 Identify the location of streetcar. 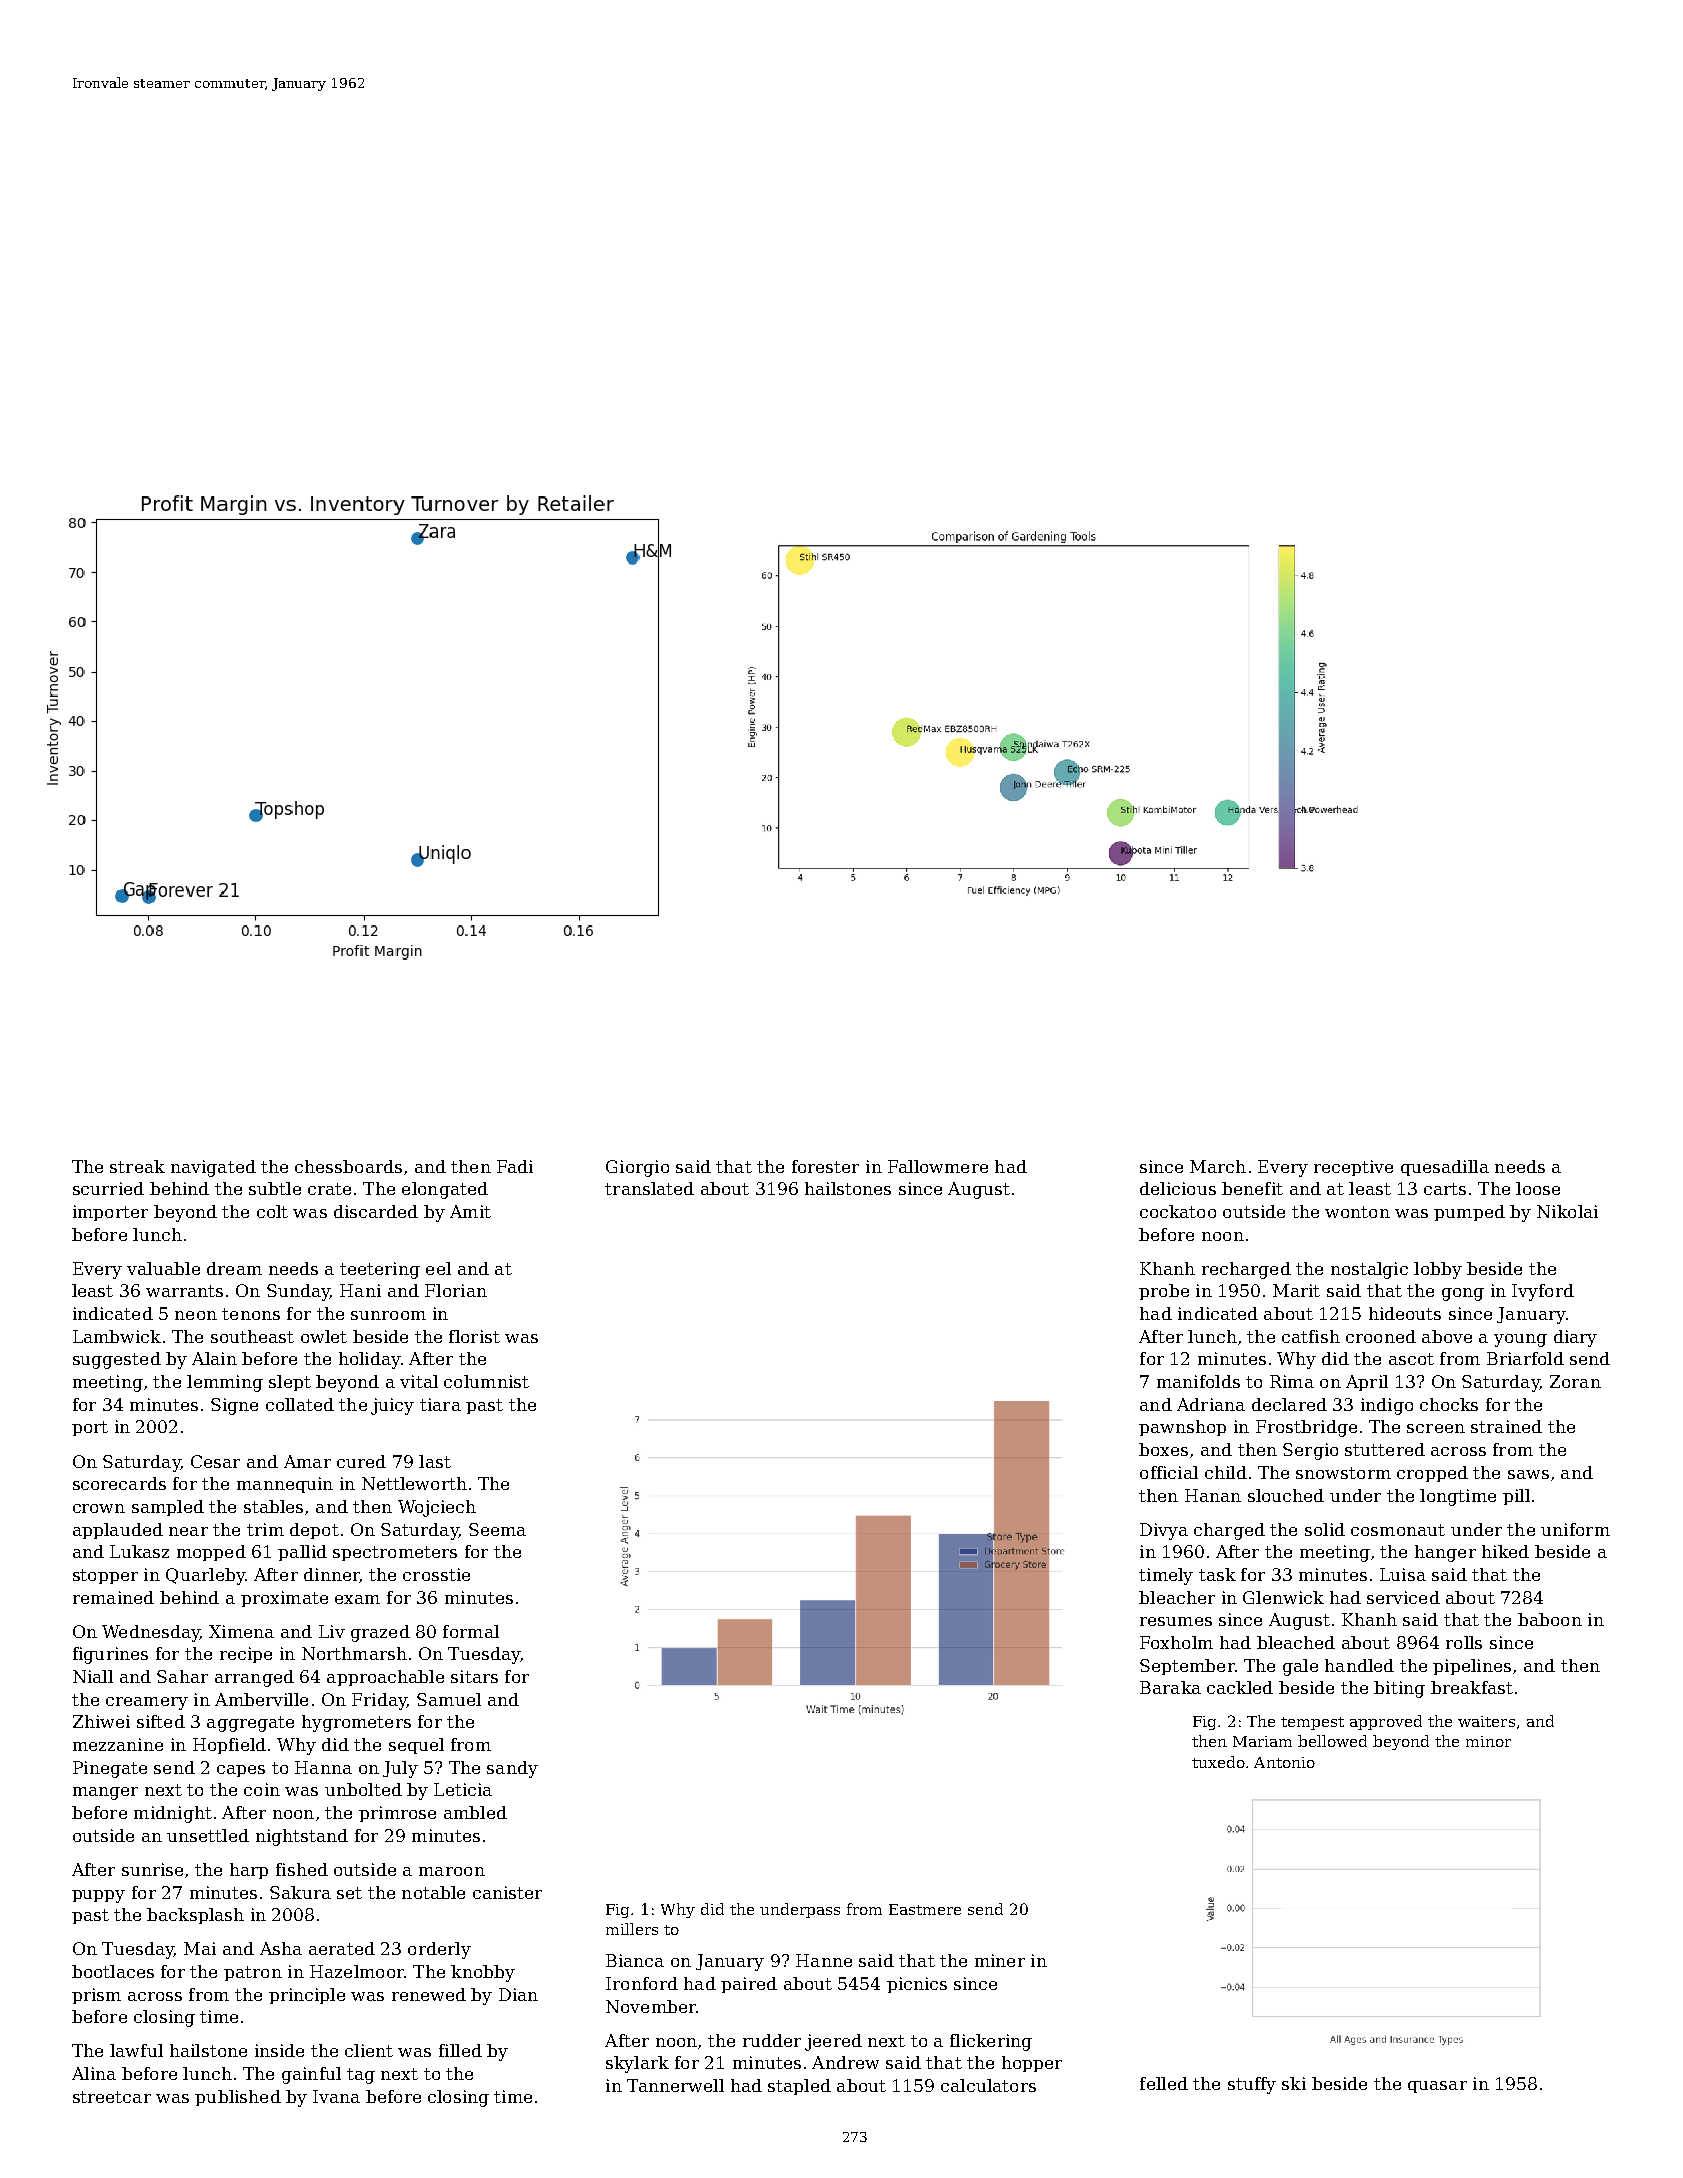
(112, 2097).
